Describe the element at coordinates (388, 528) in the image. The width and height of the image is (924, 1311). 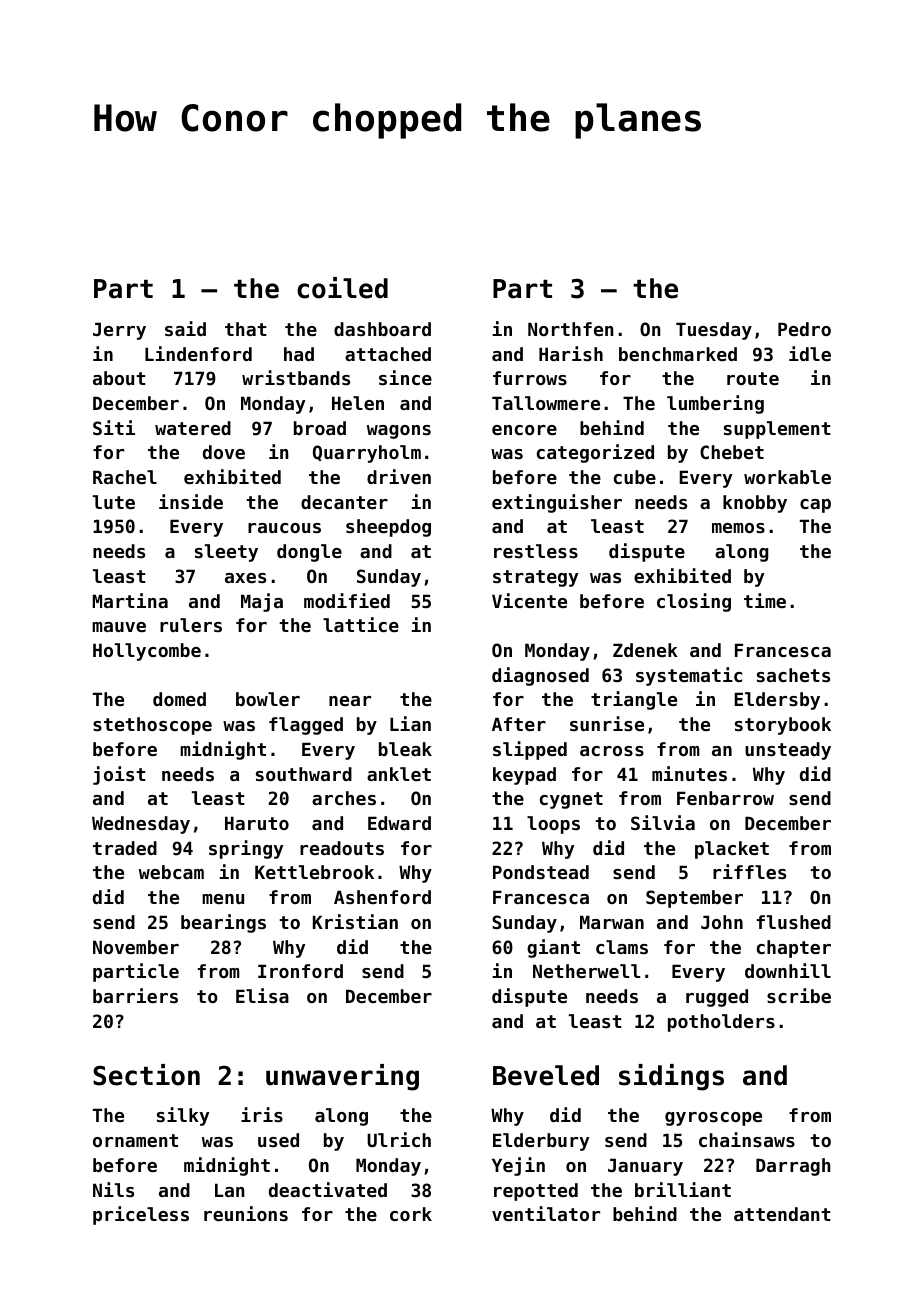
I see `sheepdog` at that location.
